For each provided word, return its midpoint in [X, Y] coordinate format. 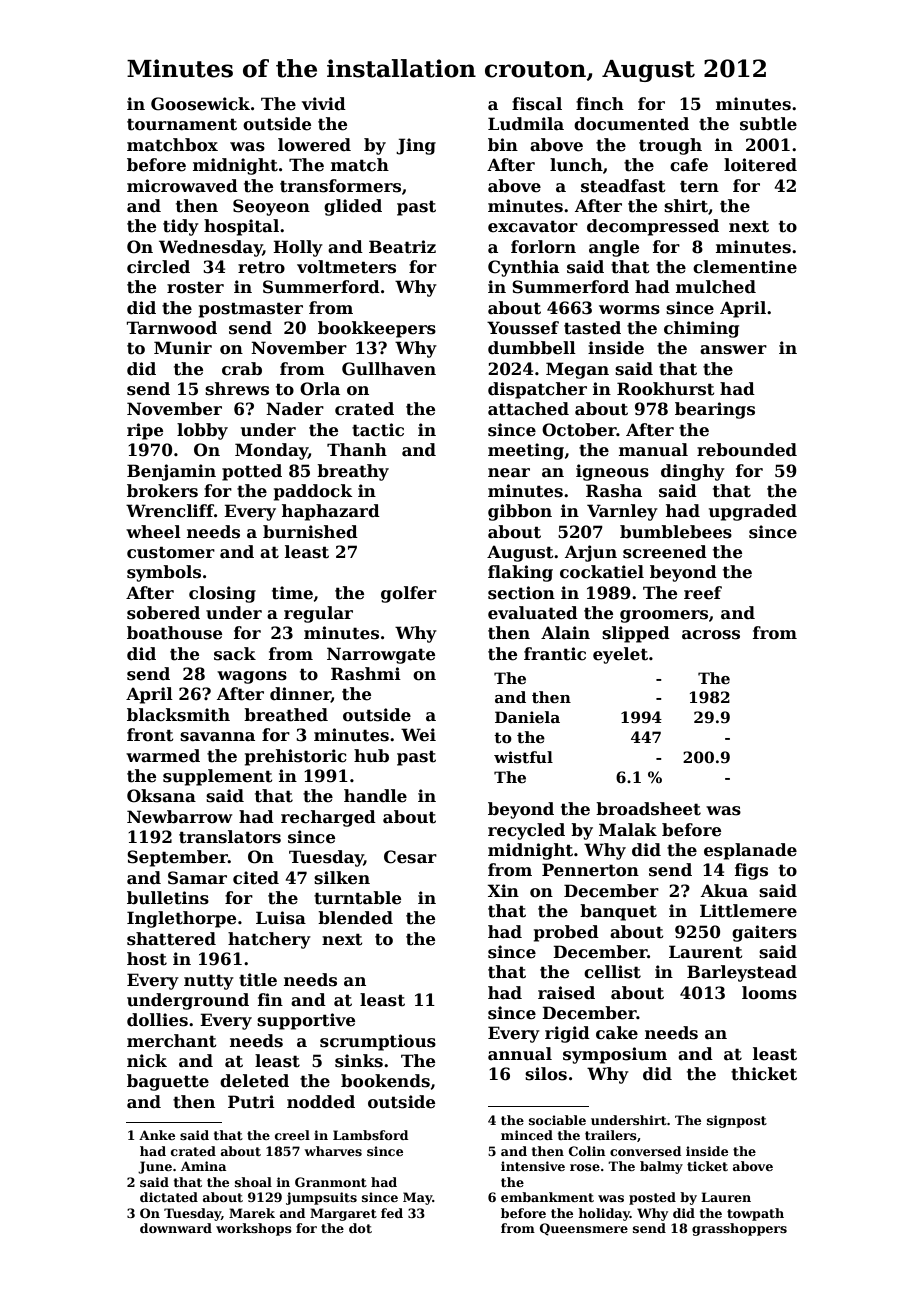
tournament [182, 124]
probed [566, 933]
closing [222, 594]
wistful [523, 757]
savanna [217, 737]
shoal [253, 1182]
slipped [636, 634]
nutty [209, 982]
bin [503, 145]
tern [699, 186]
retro [261, 267]
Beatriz [402, 247]
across [711, 635]
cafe [689, 165]
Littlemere [748, 911]
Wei [418, 735]
